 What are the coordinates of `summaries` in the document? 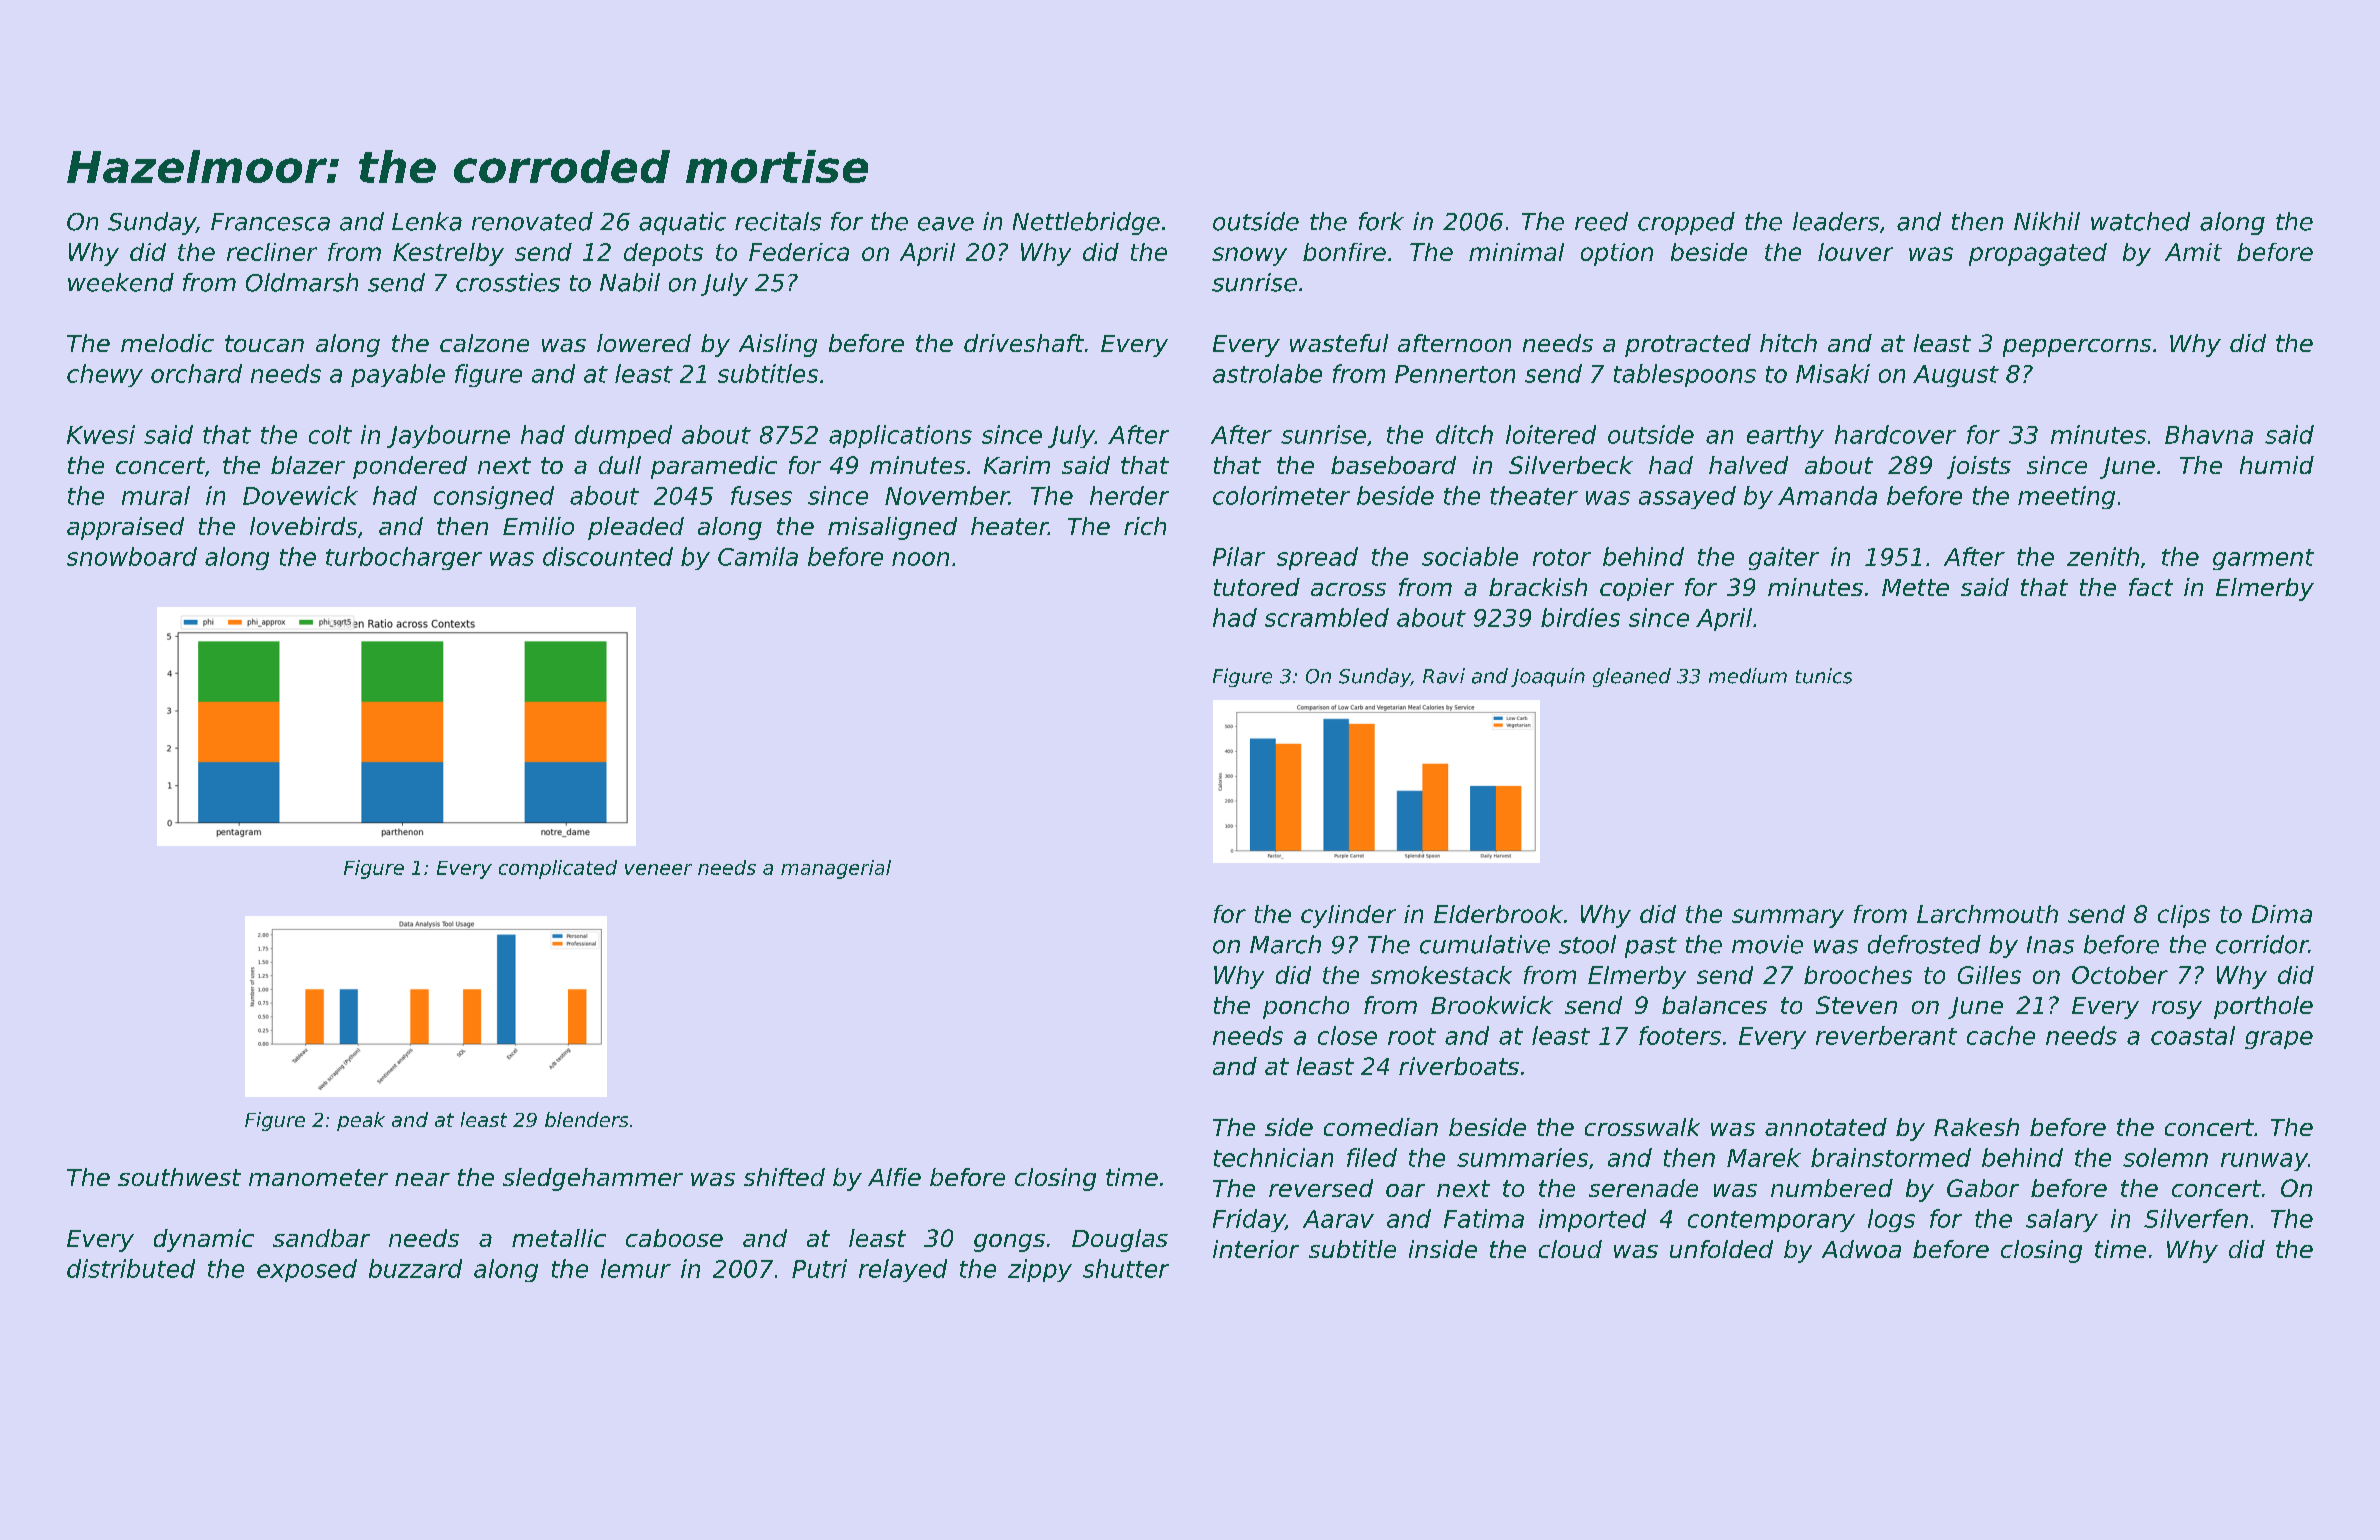 It's located at (1522, 1157).
